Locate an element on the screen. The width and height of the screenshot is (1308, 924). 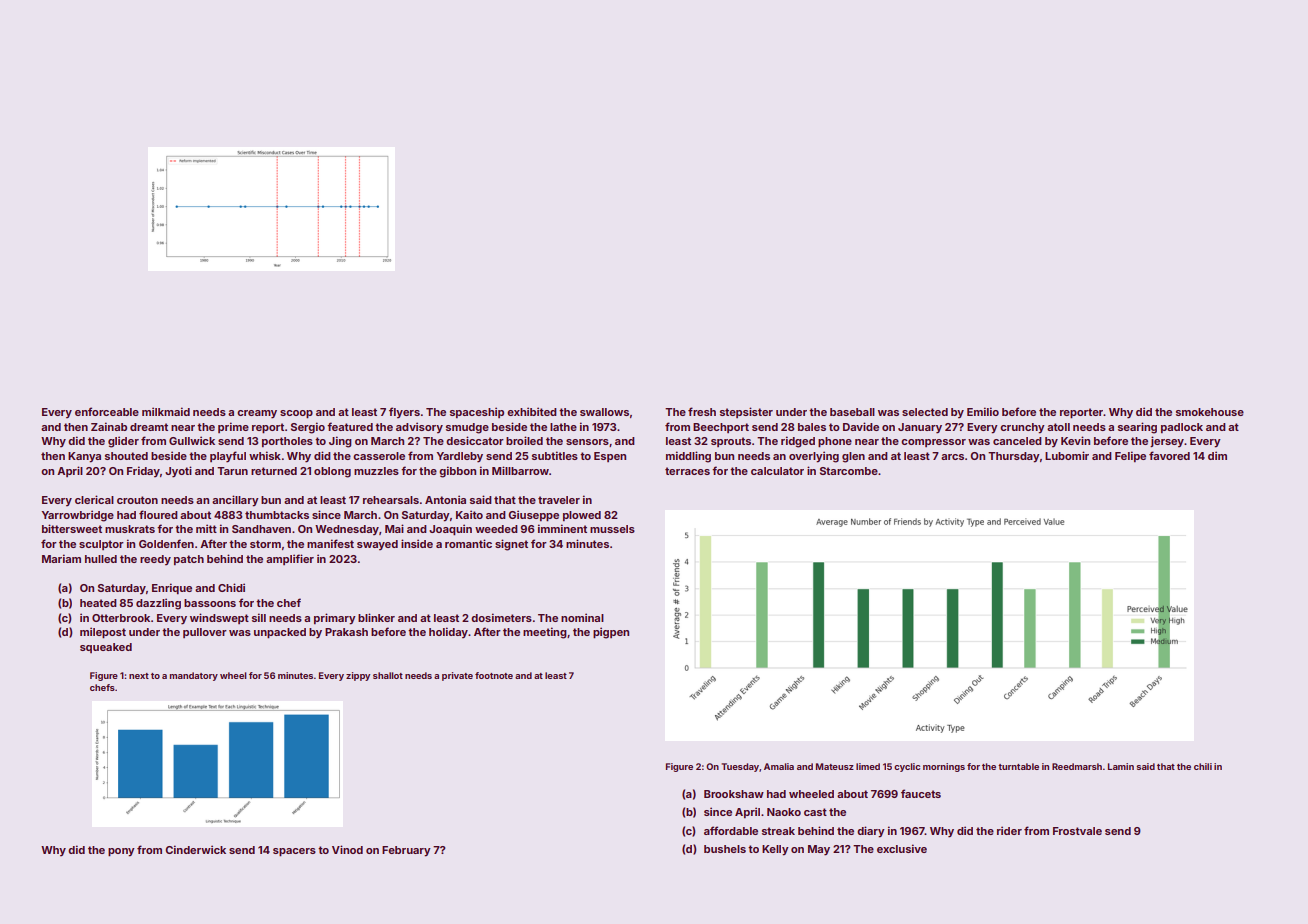
swallows is located at coordinates (604, 412).
